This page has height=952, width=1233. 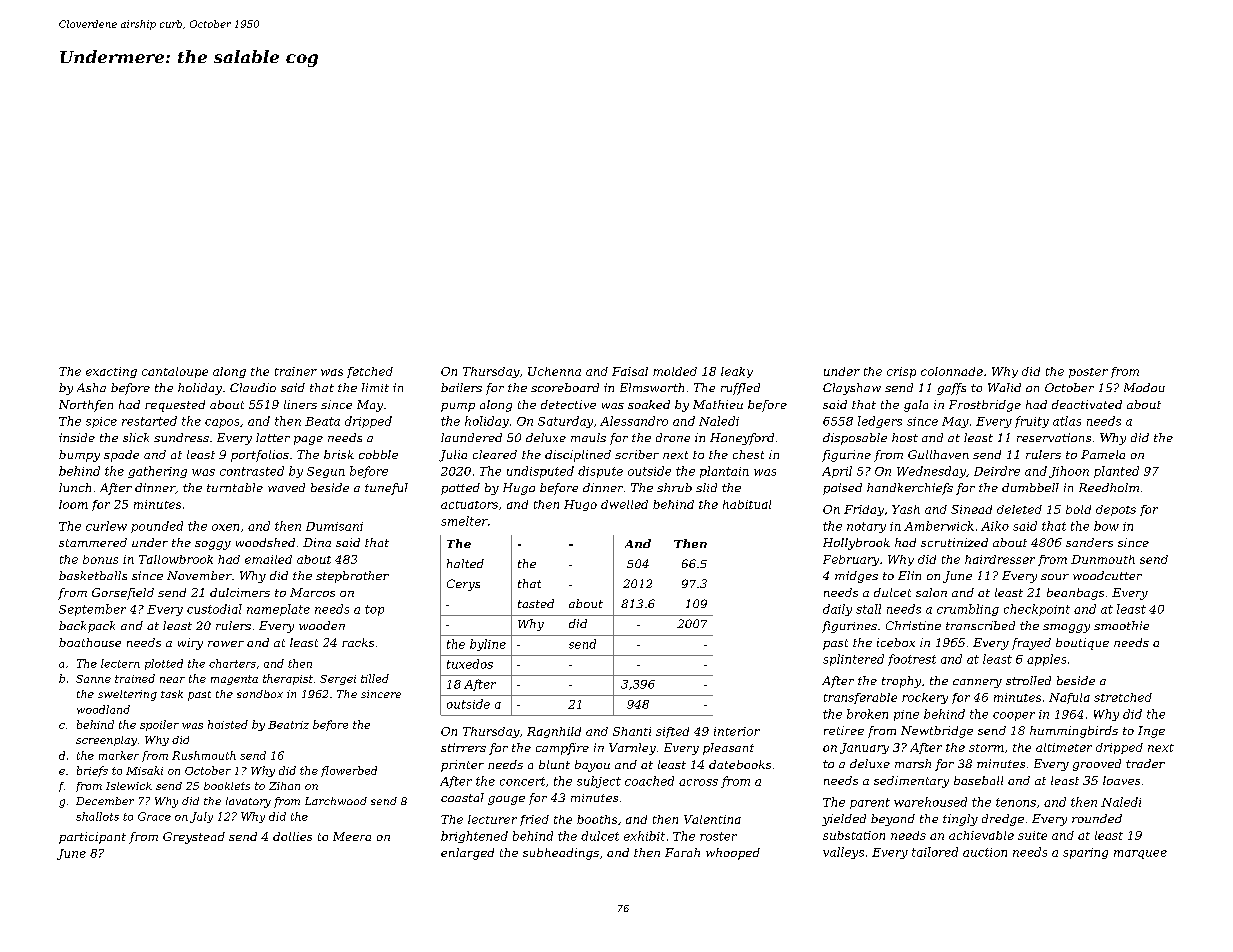 I want to click on wooden, so click(x=322, y=625).
